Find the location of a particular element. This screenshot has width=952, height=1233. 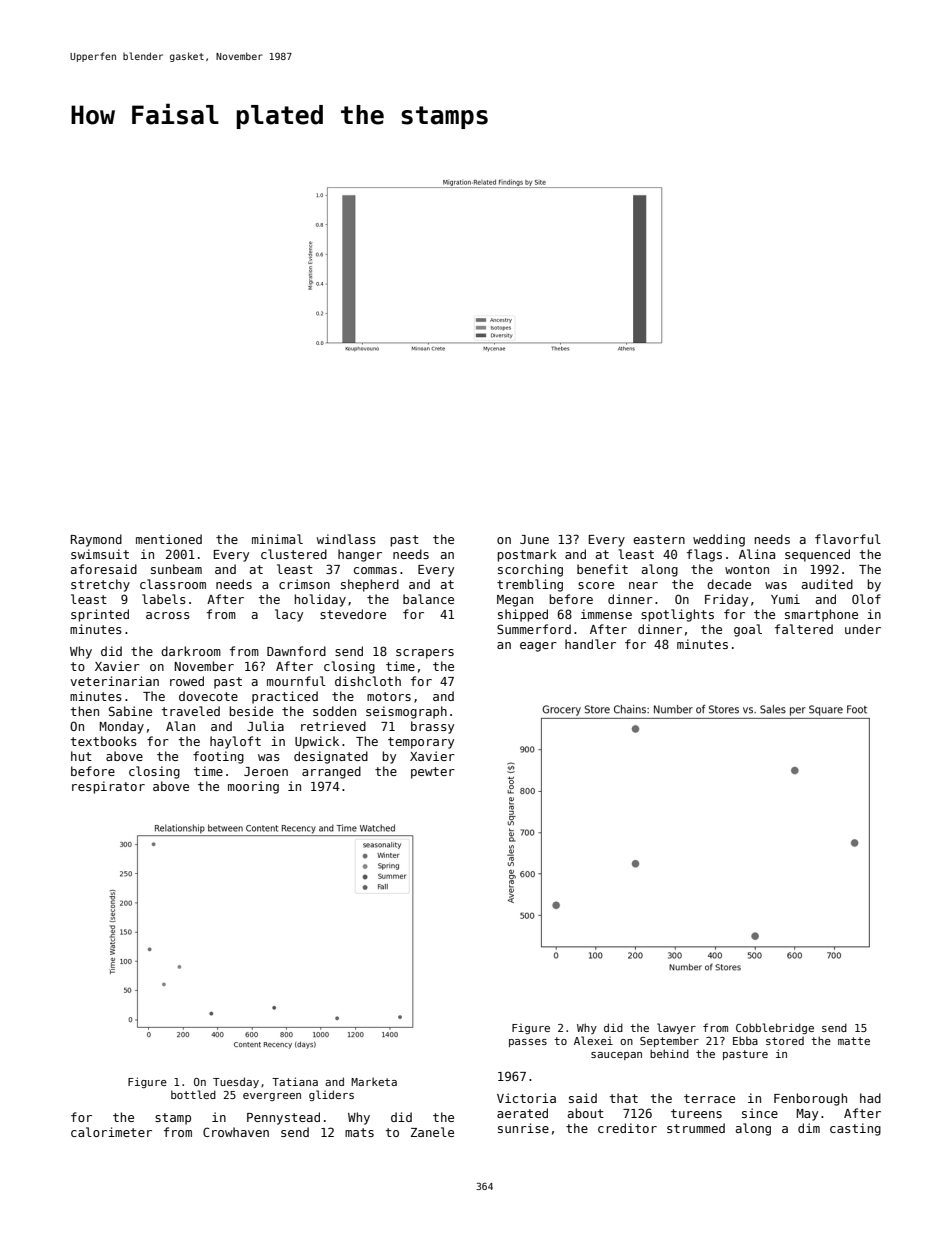

wedding is located at coordinates (719, 540).
